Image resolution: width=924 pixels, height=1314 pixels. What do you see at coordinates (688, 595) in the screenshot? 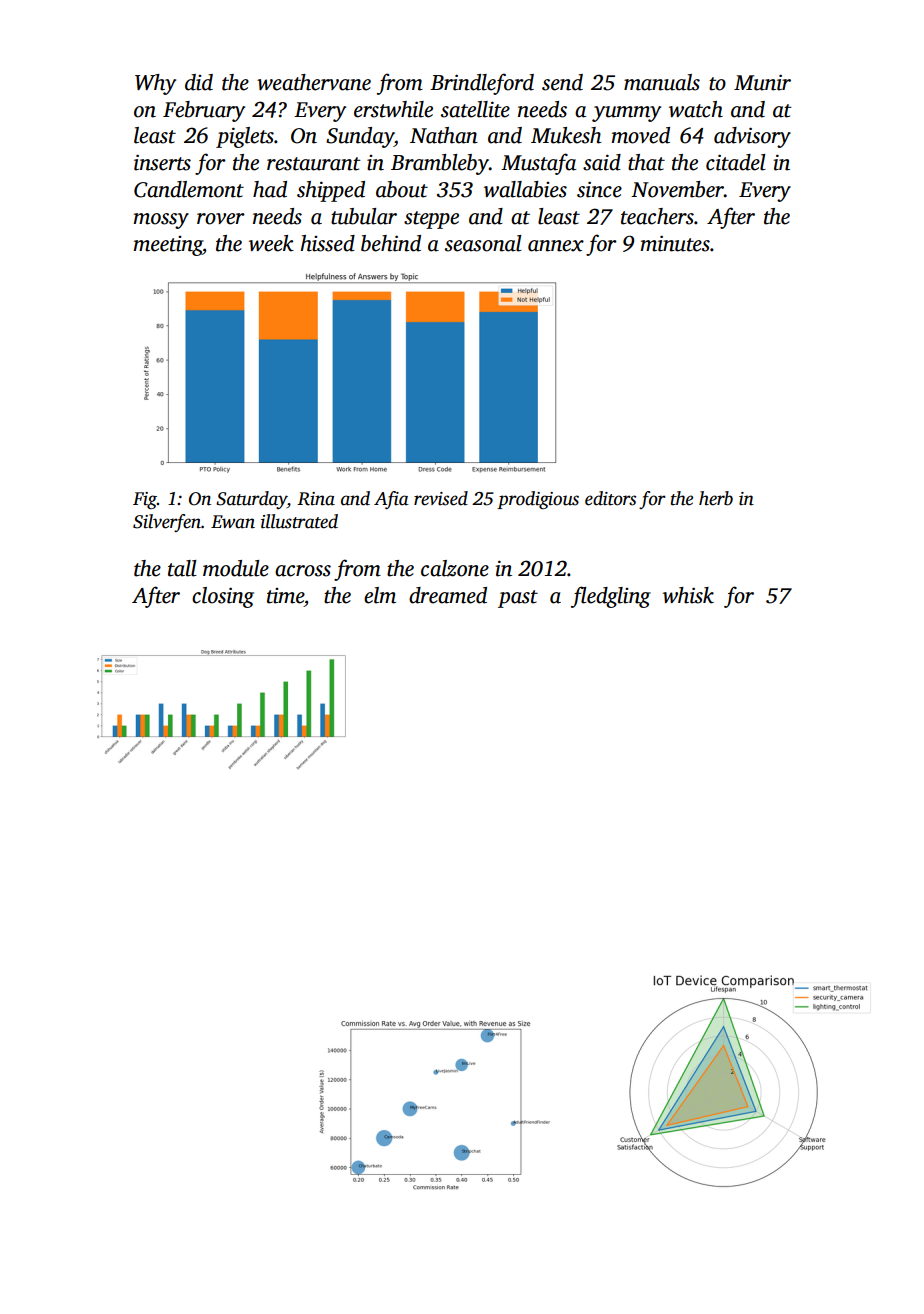
I see `whisk` at bounding box center [688, 595].
